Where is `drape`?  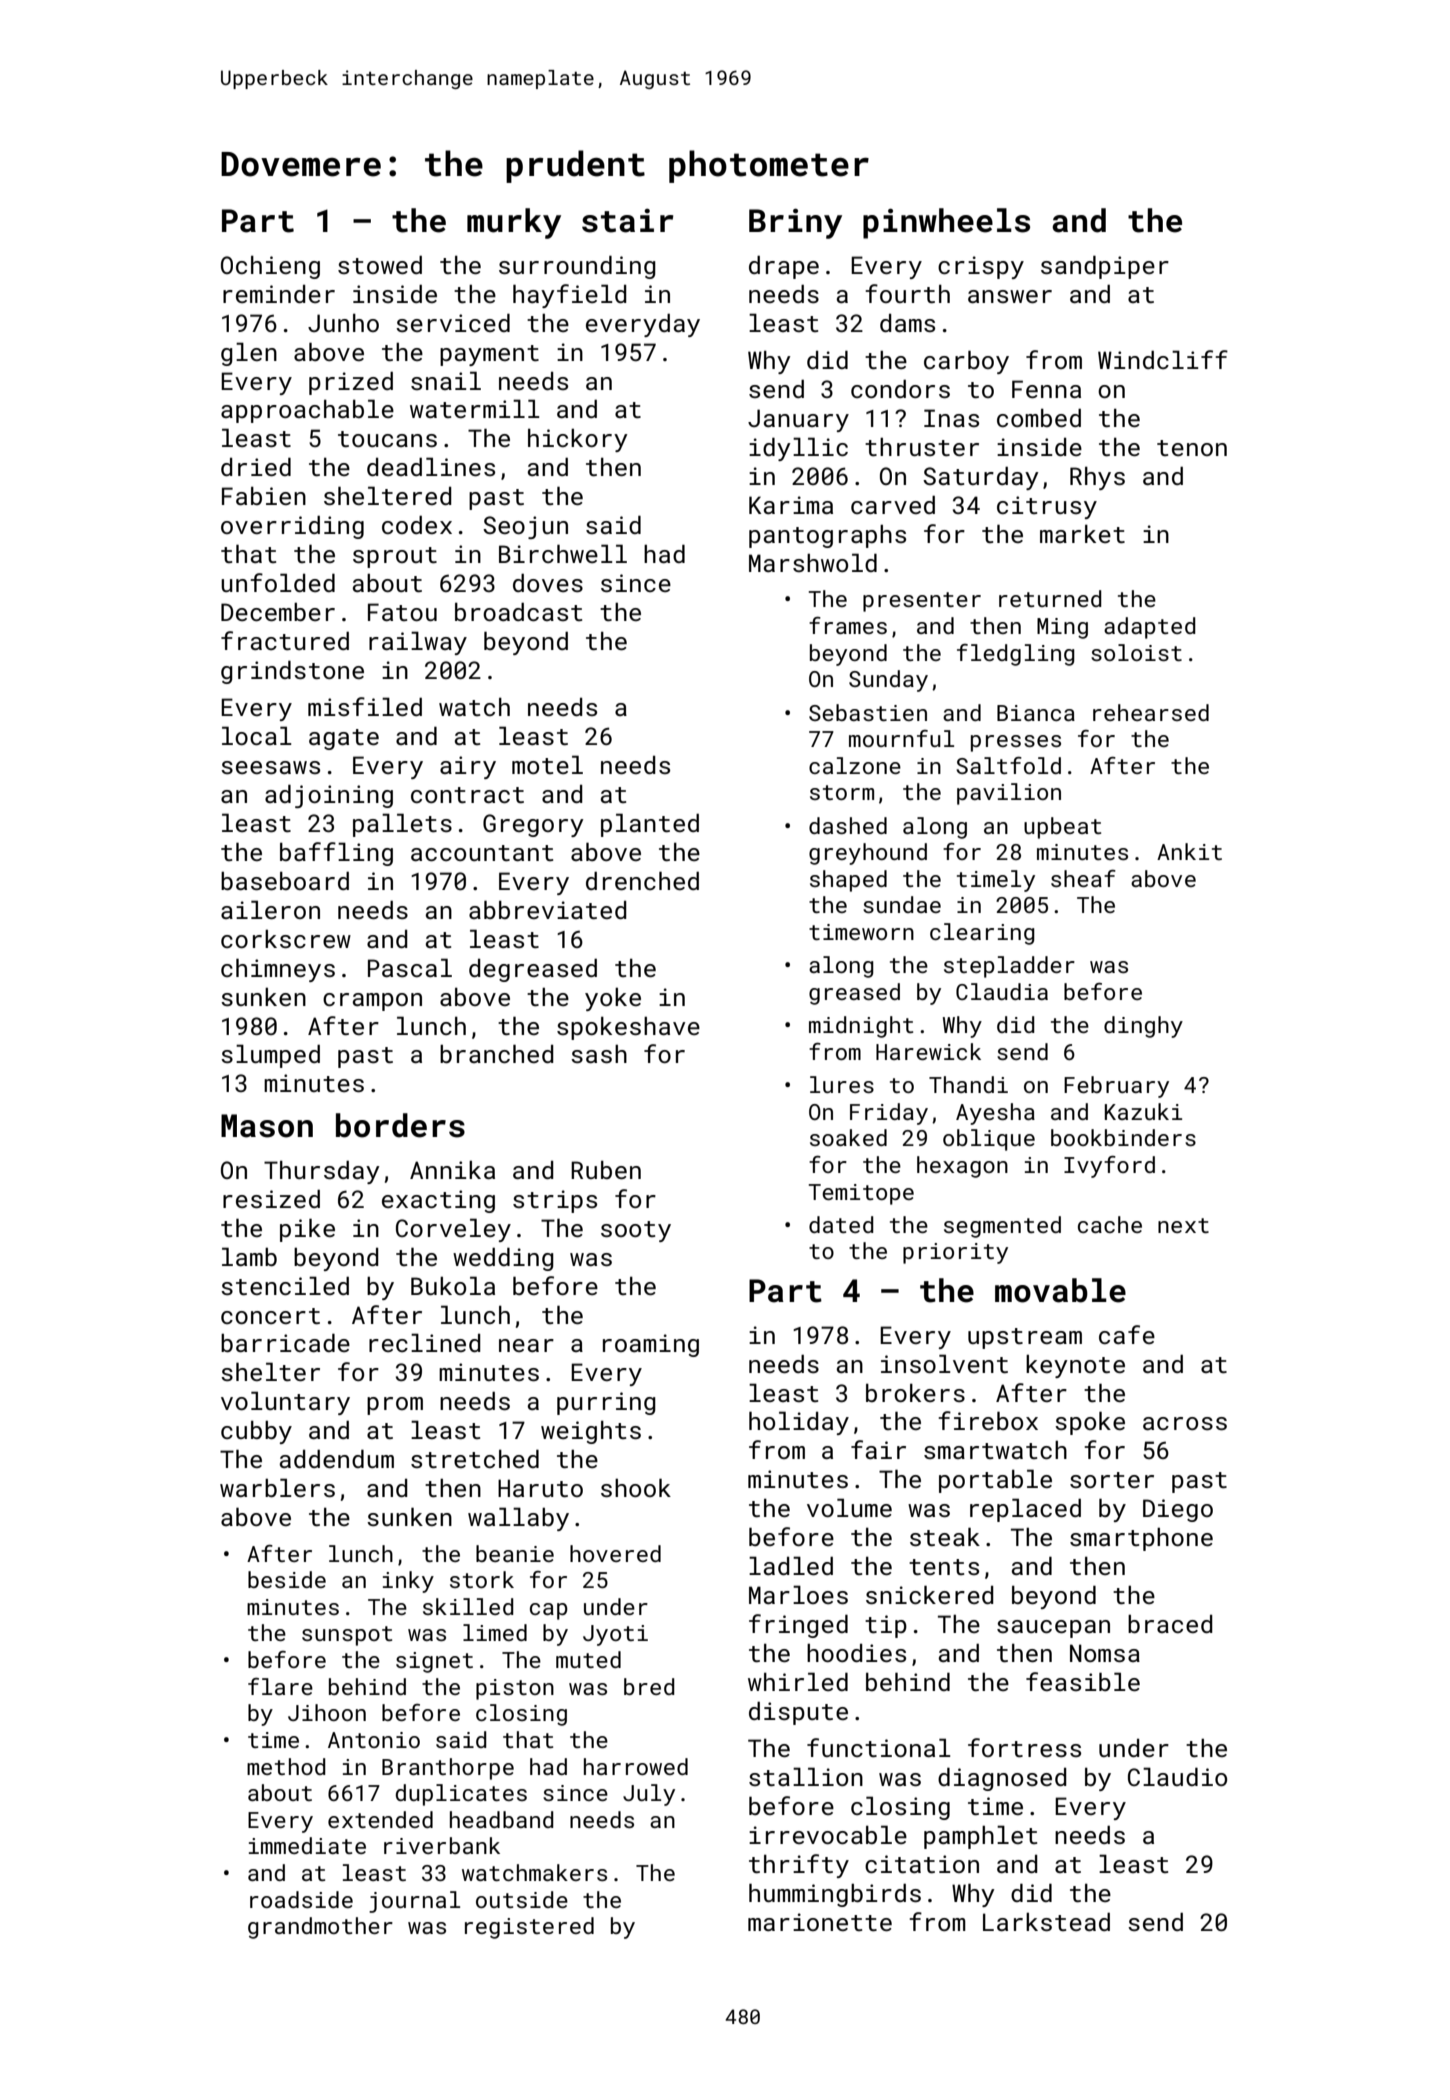 drape is located at coordinates (784, 267).
